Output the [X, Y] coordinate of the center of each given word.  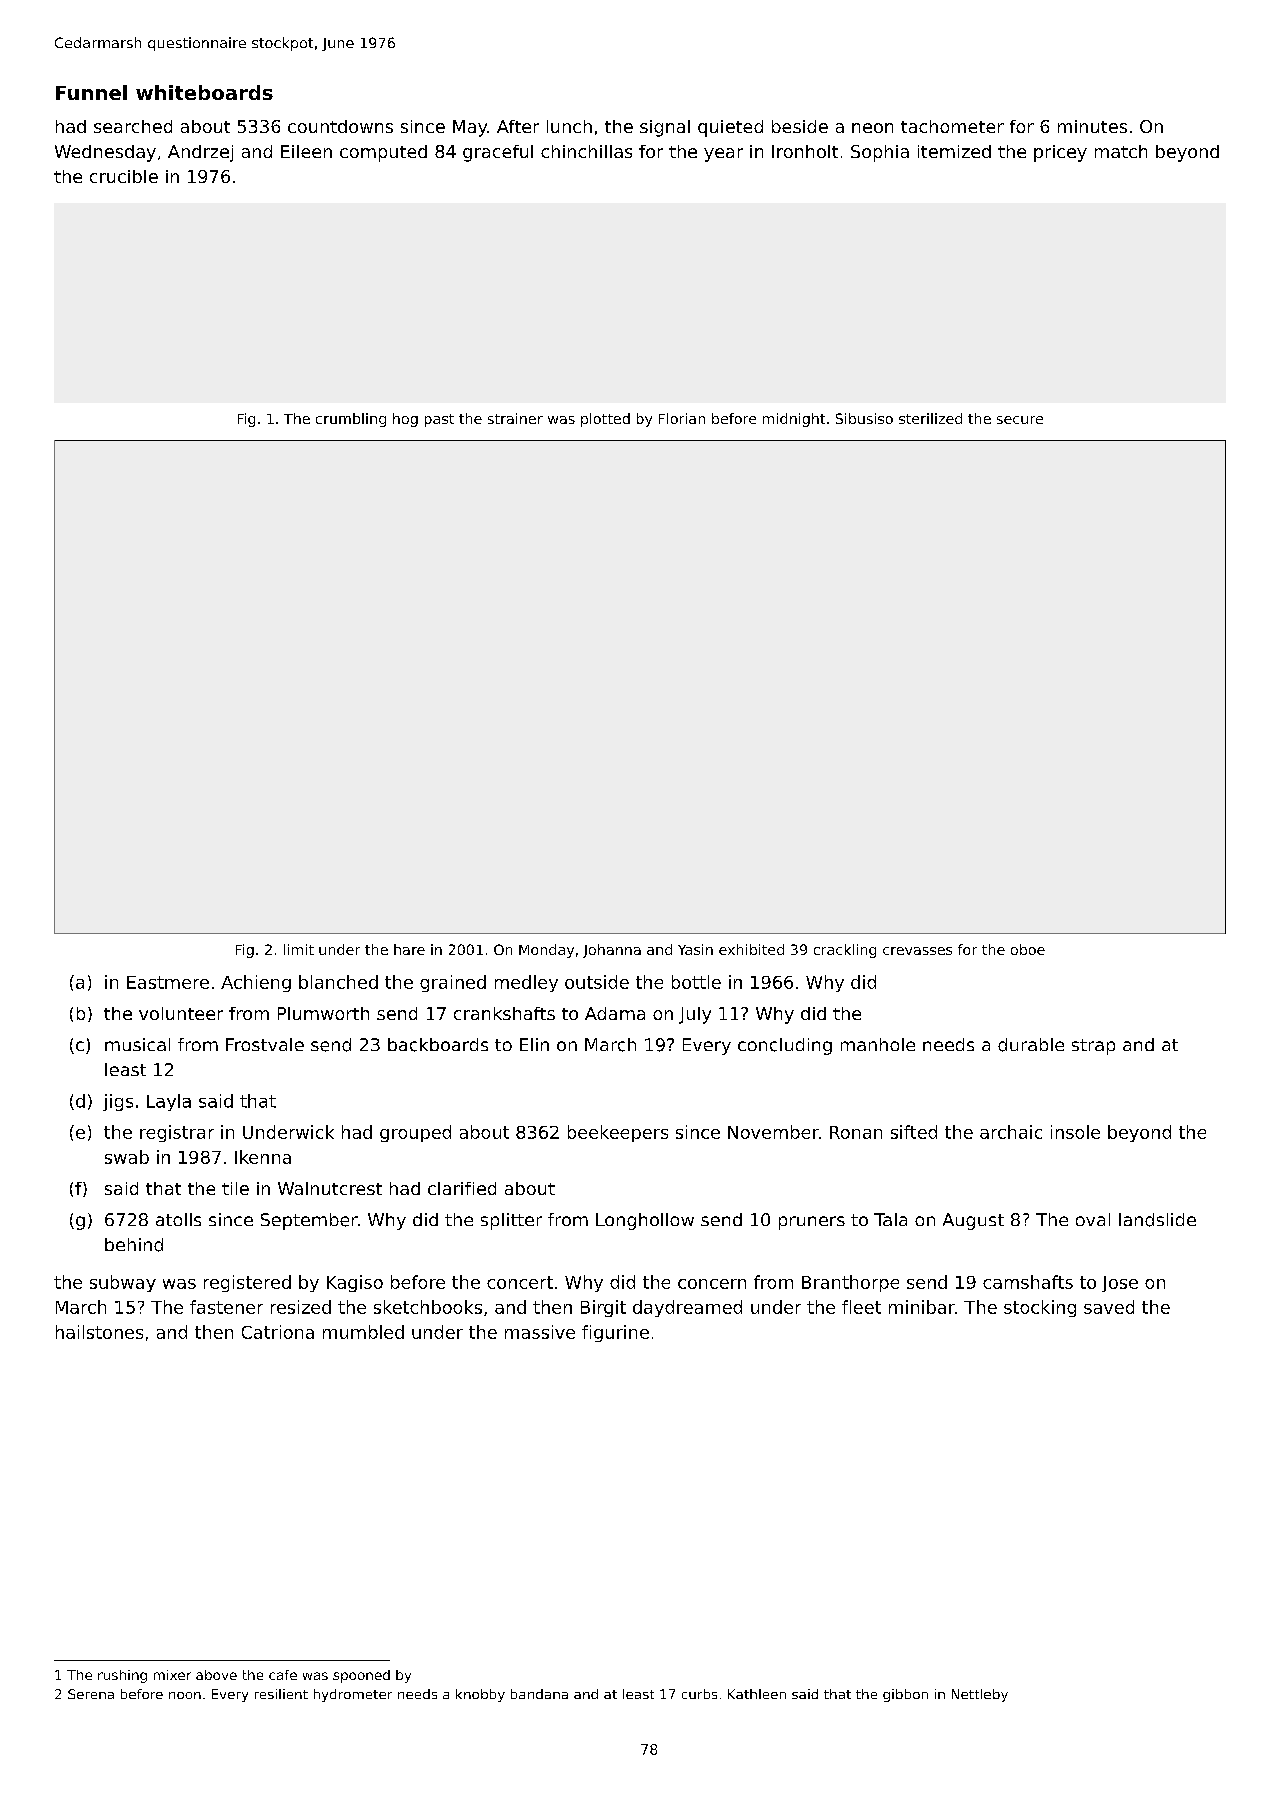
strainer [515, 418]
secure [1020, 420]
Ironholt [805, 151]
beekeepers [618, 1133]
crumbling [351, 420]
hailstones [99, 1332]
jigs [118, 1102]
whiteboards [204, 92]
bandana [539, 1694]
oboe [1028, 949]
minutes [1092, 126]
